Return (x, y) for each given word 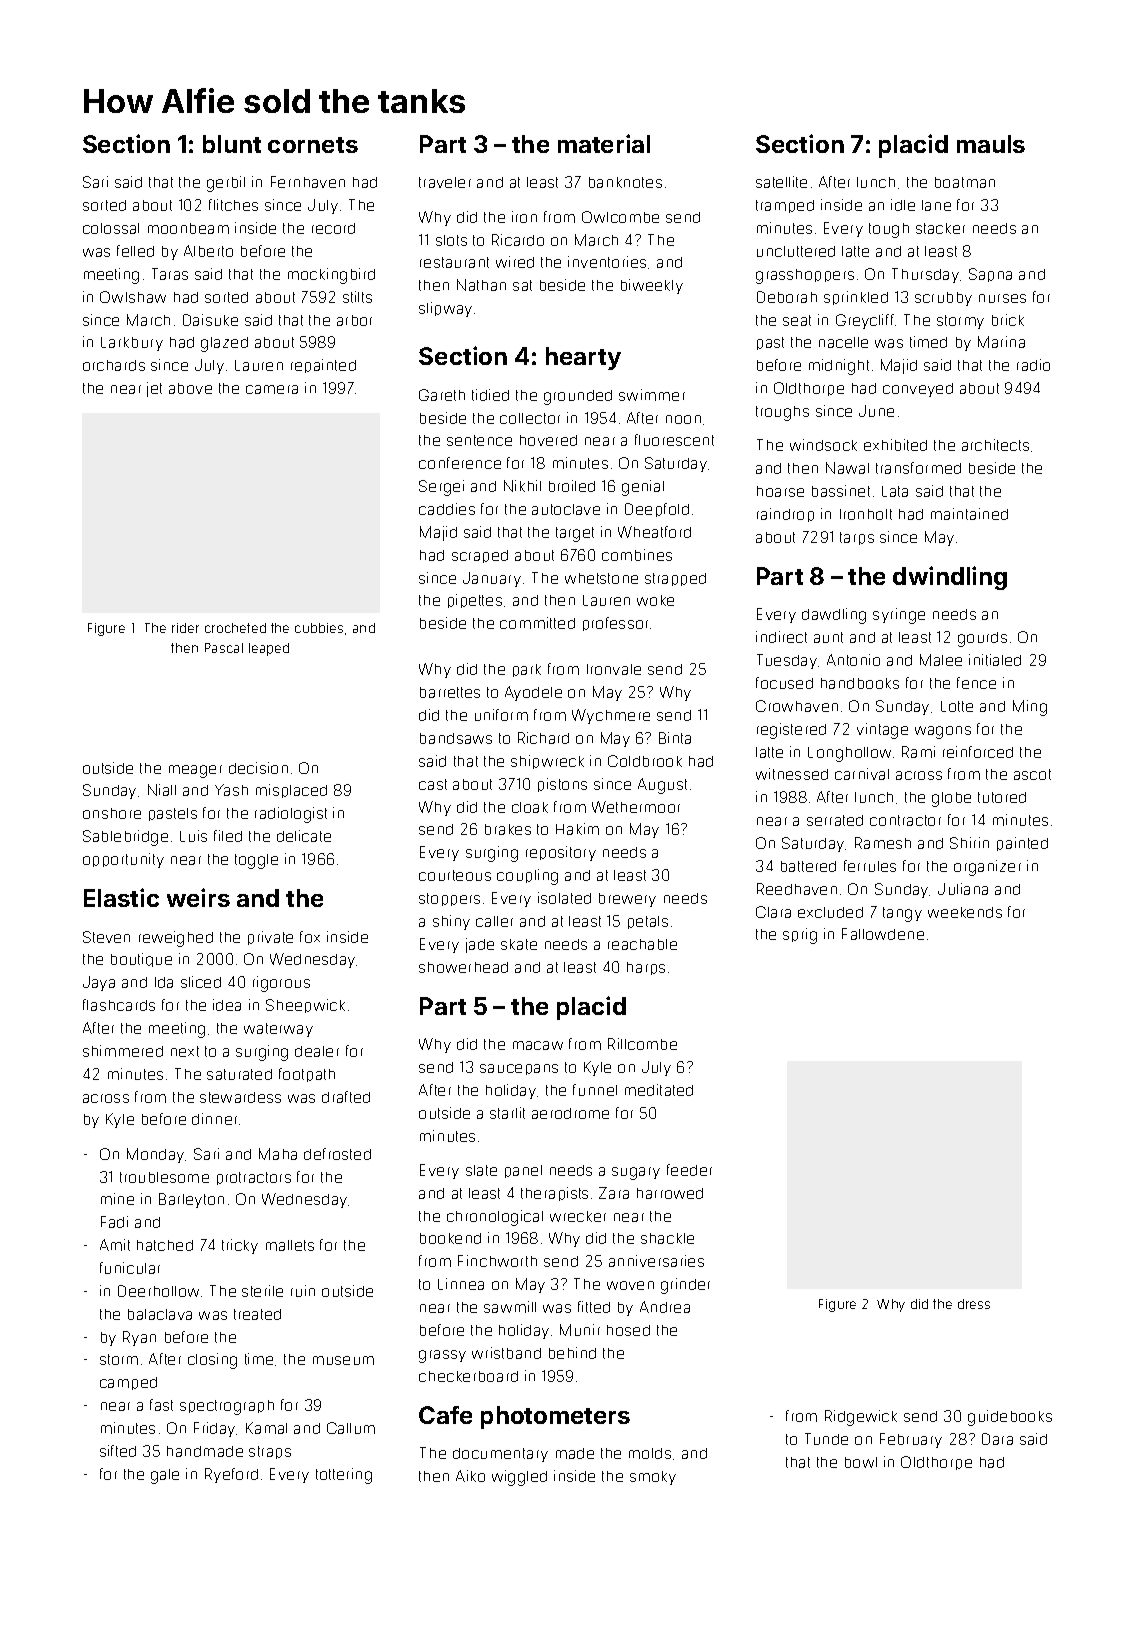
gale (165, 1476)
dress (974, 1304)
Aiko (470, 1476)
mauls (991, 144)
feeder (689, 1170)
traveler (445, 182)
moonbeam (188, 228)
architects (995, 445)
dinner (214, 1119)
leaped (269, 649)
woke (655, 600)
